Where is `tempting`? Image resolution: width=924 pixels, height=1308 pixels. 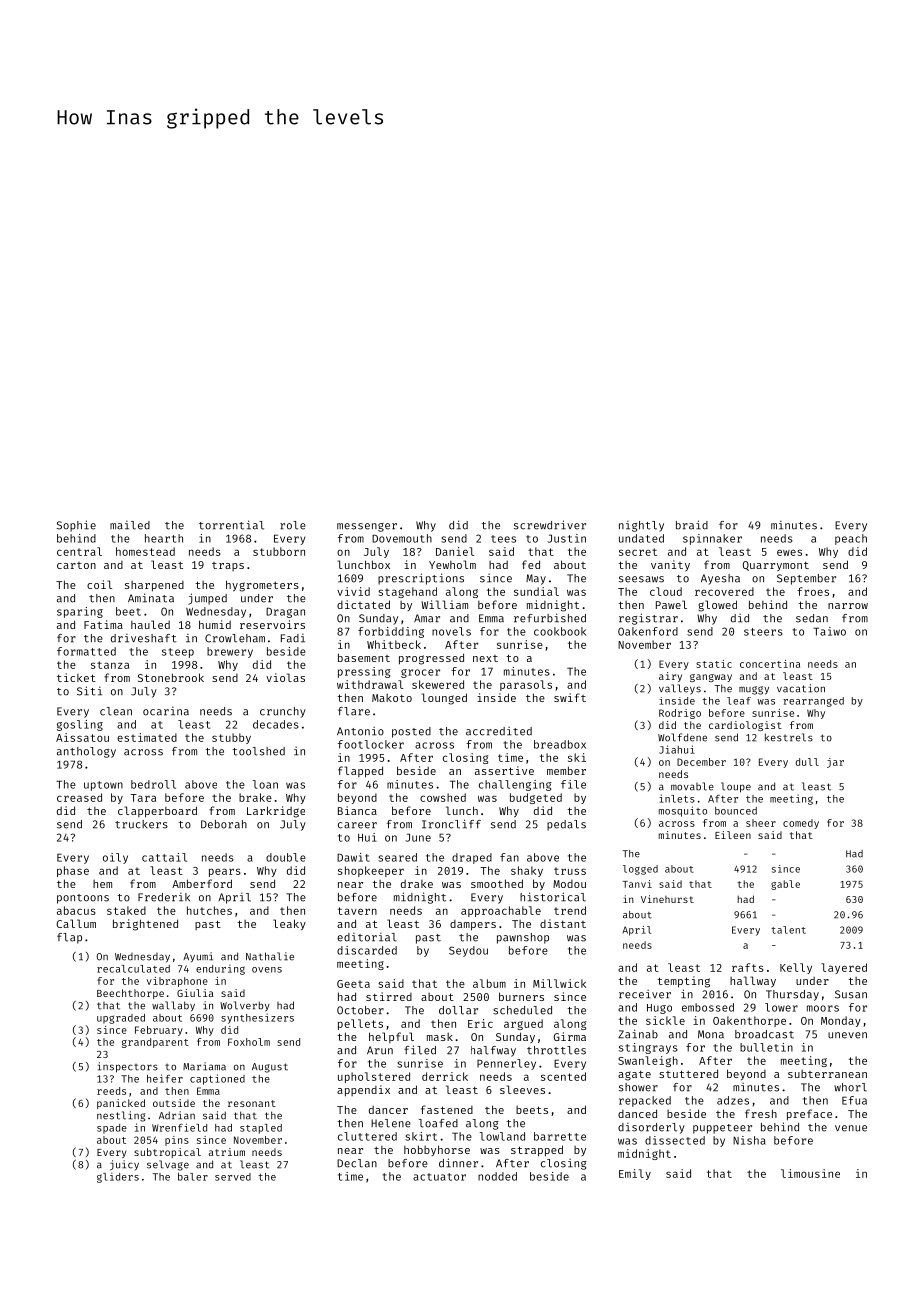 tempting is located at coordinates (683, 982).
